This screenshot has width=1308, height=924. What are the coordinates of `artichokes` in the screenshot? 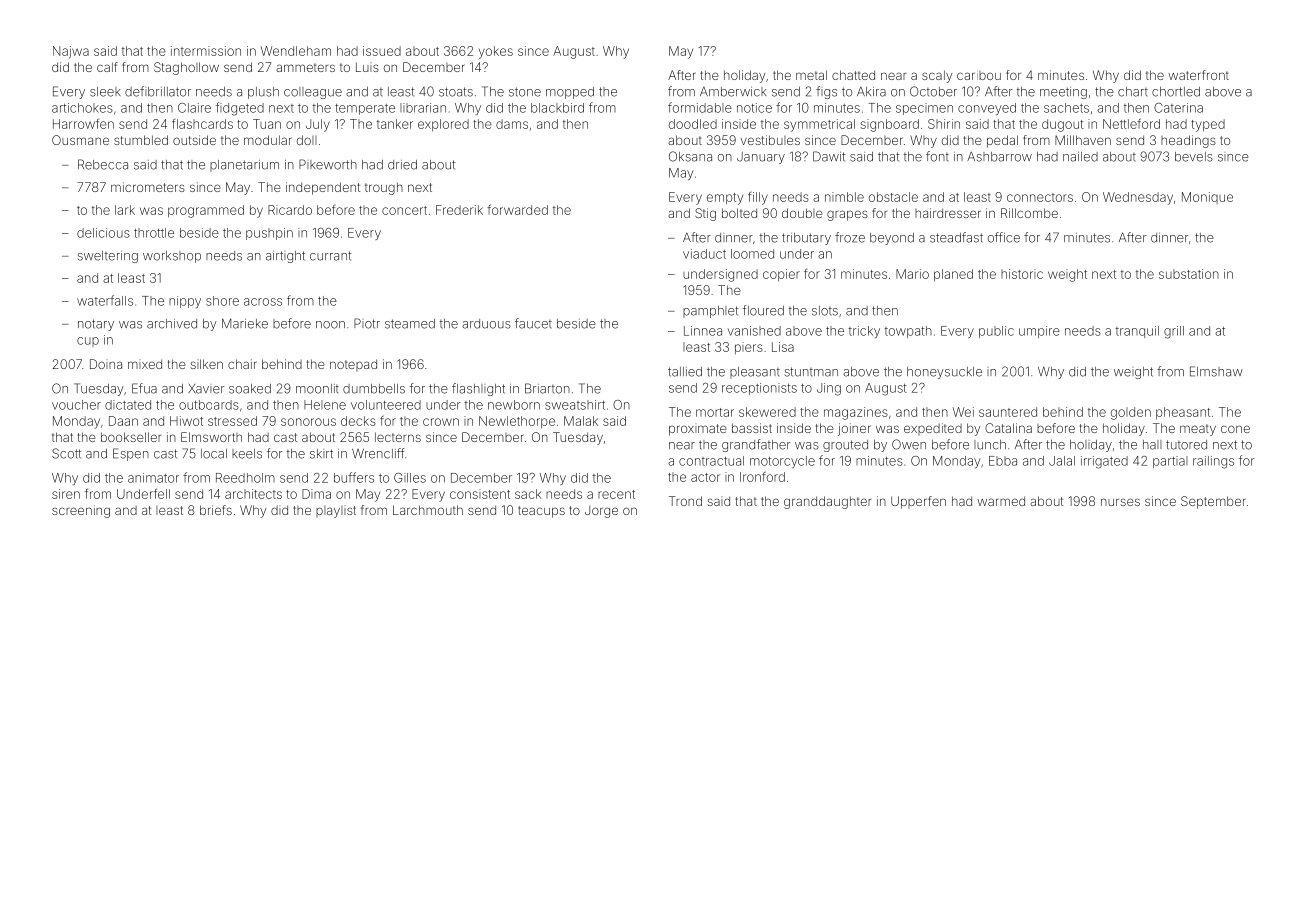 It's located at (82, 108).
